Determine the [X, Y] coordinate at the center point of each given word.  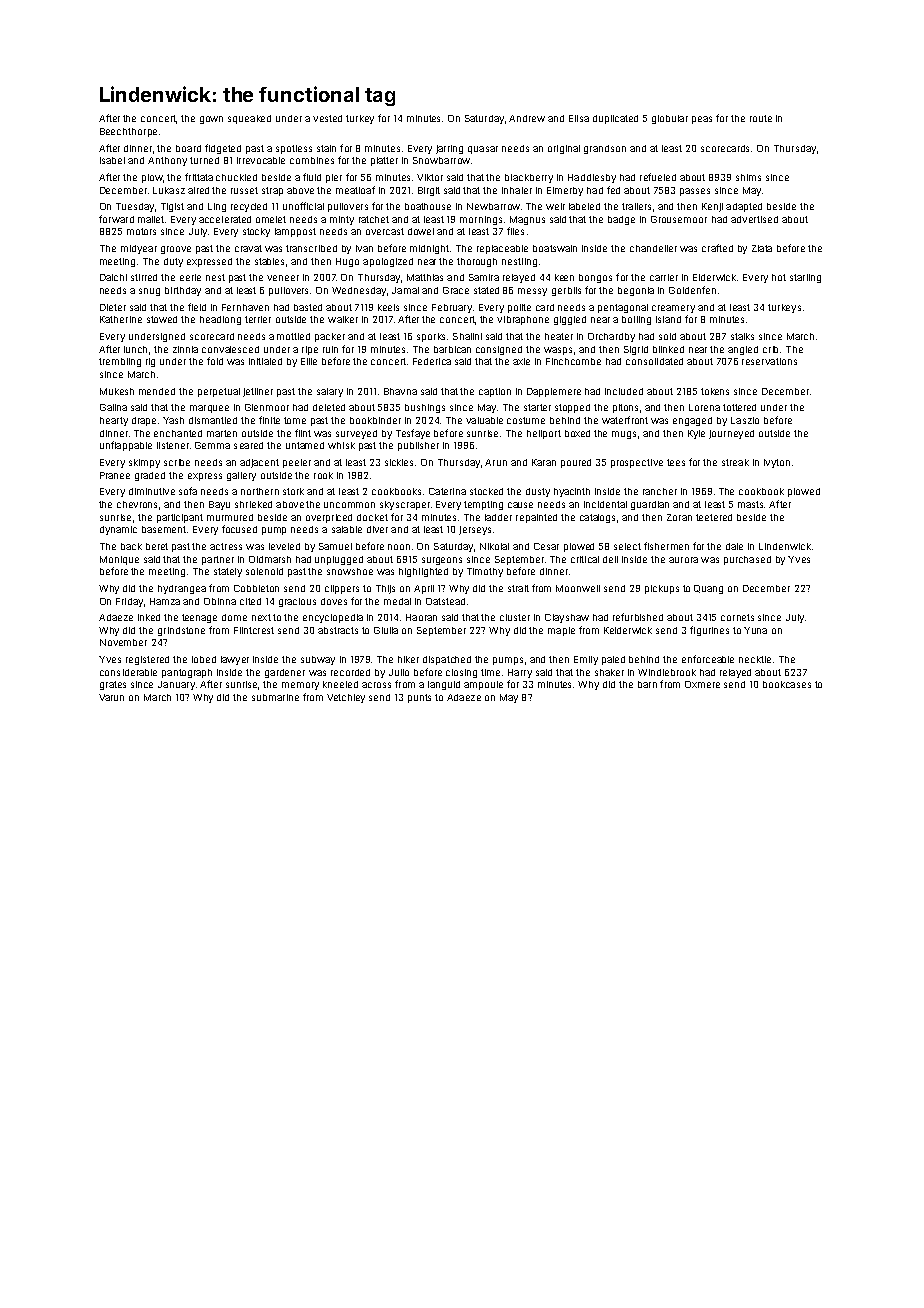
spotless [294, 149]
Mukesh [117, 391]
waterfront [625, 420]
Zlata [762, 248]
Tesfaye [413, 434]
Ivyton [777, 463]
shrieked [253, 504]
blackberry [529, 178]
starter [537, 407]
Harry [520, 673]
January [176, 685]
